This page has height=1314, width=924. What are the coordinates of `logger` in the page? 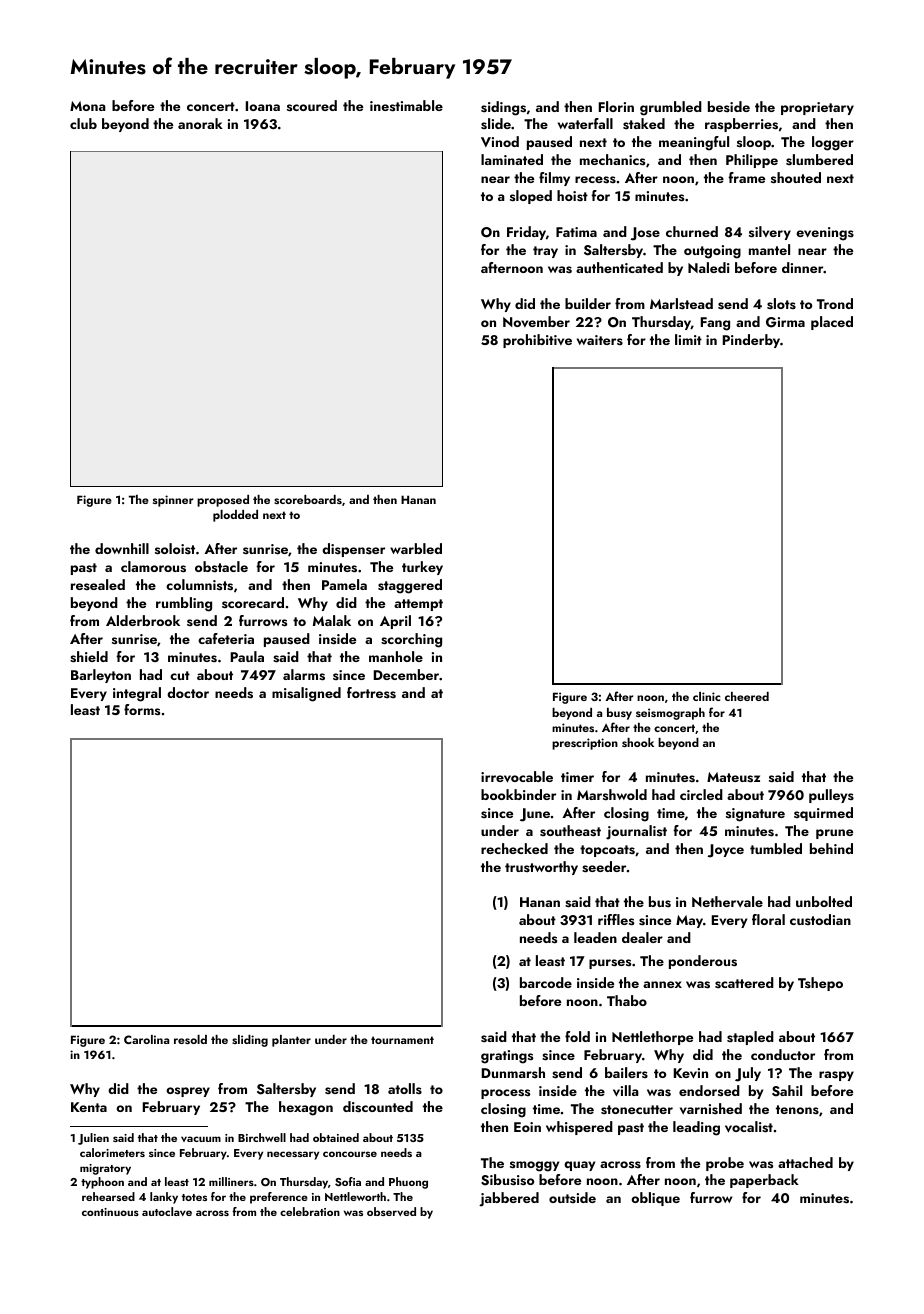 It's located at (833, 143).
